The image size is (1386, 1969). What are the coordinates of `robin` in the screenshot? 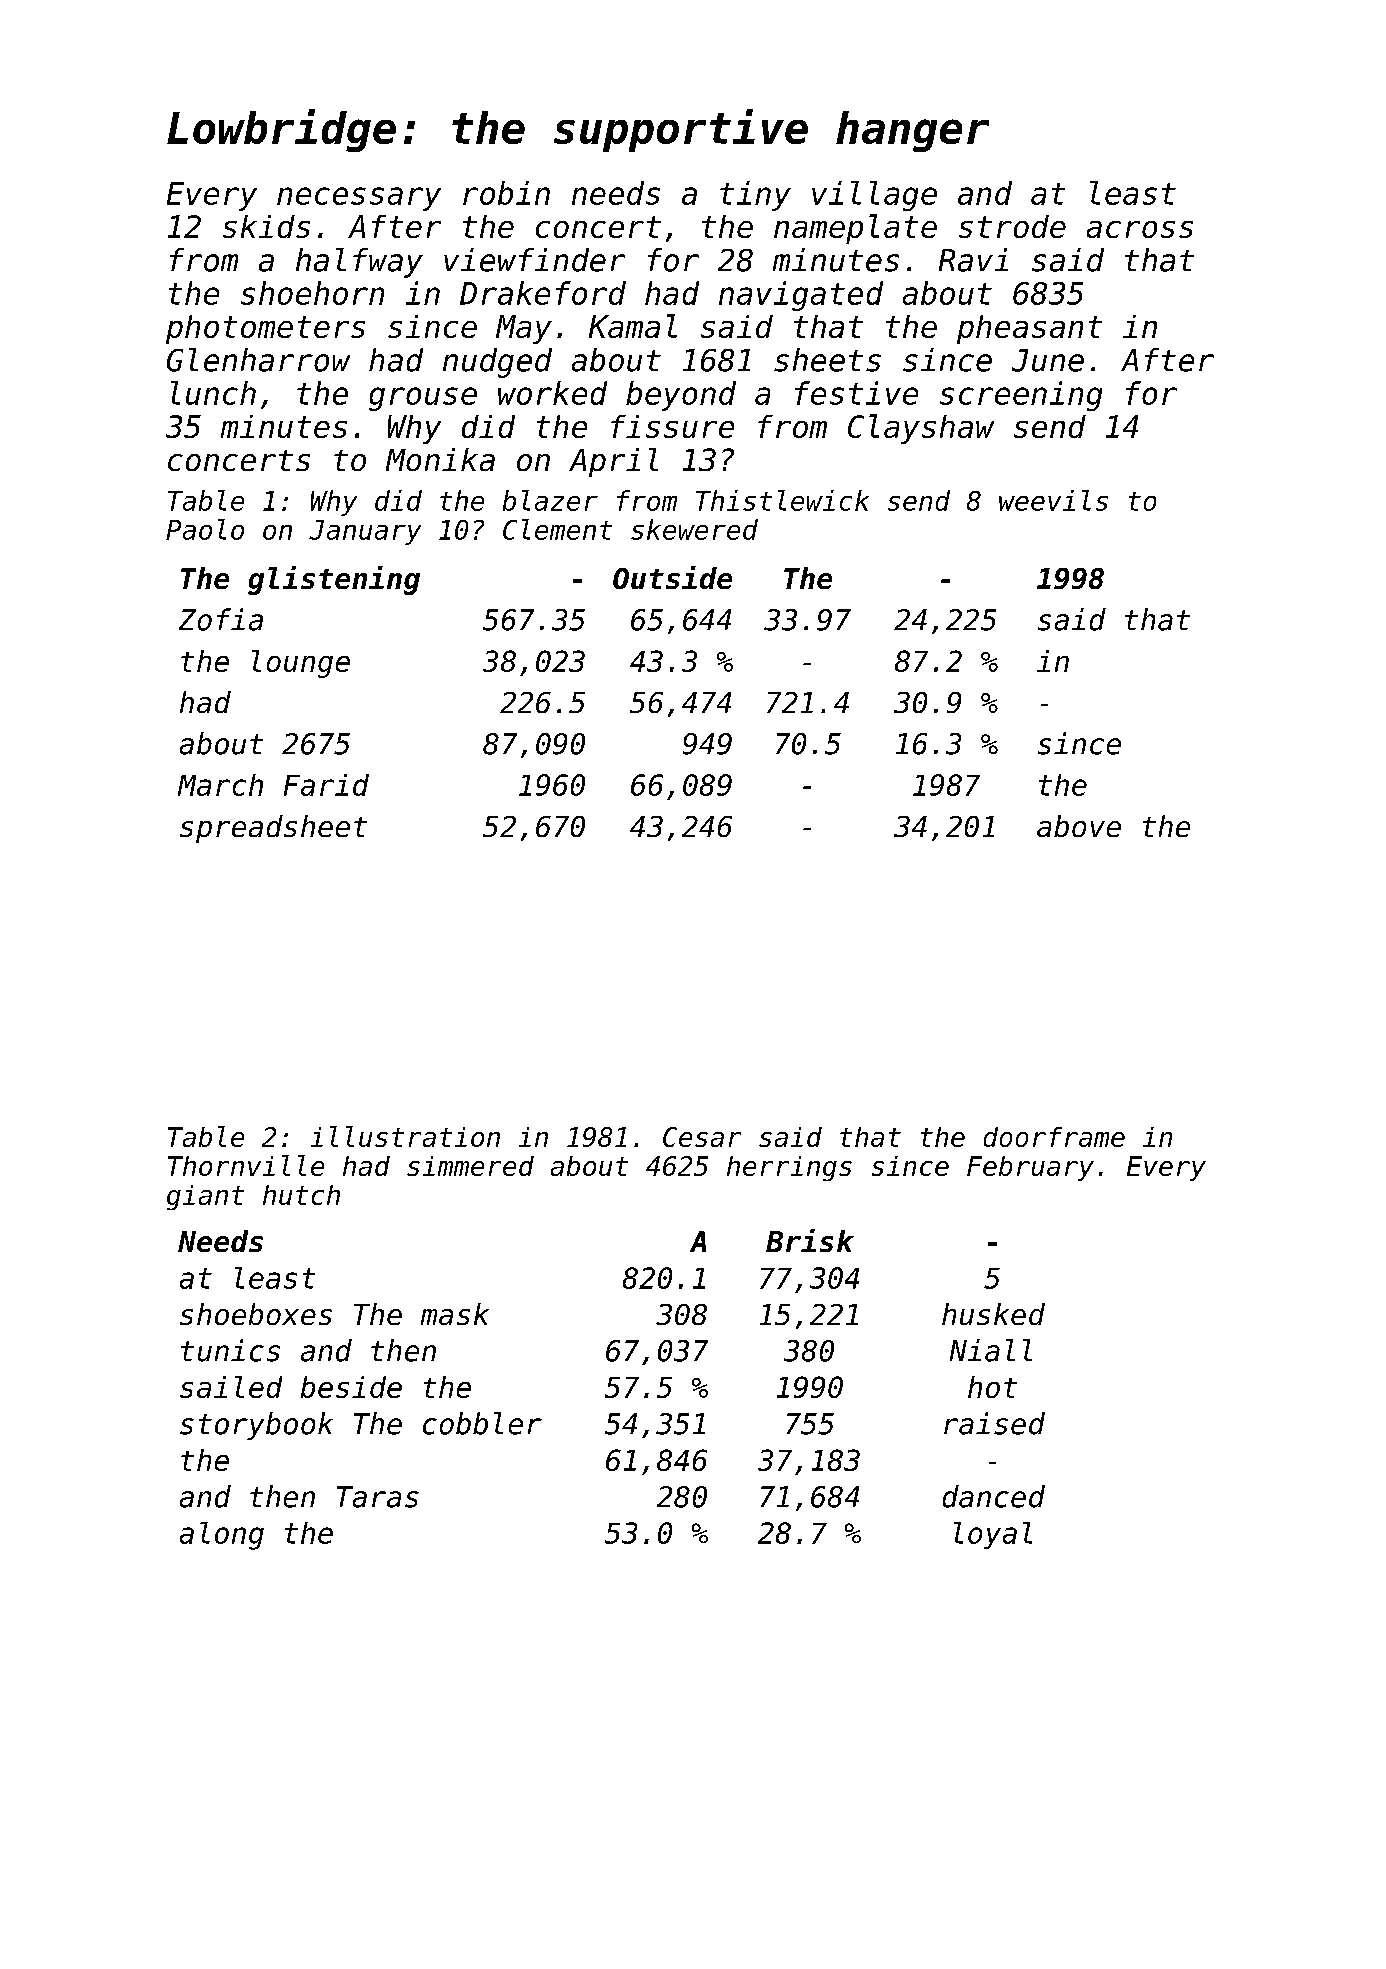 It's located at (506, 193).
